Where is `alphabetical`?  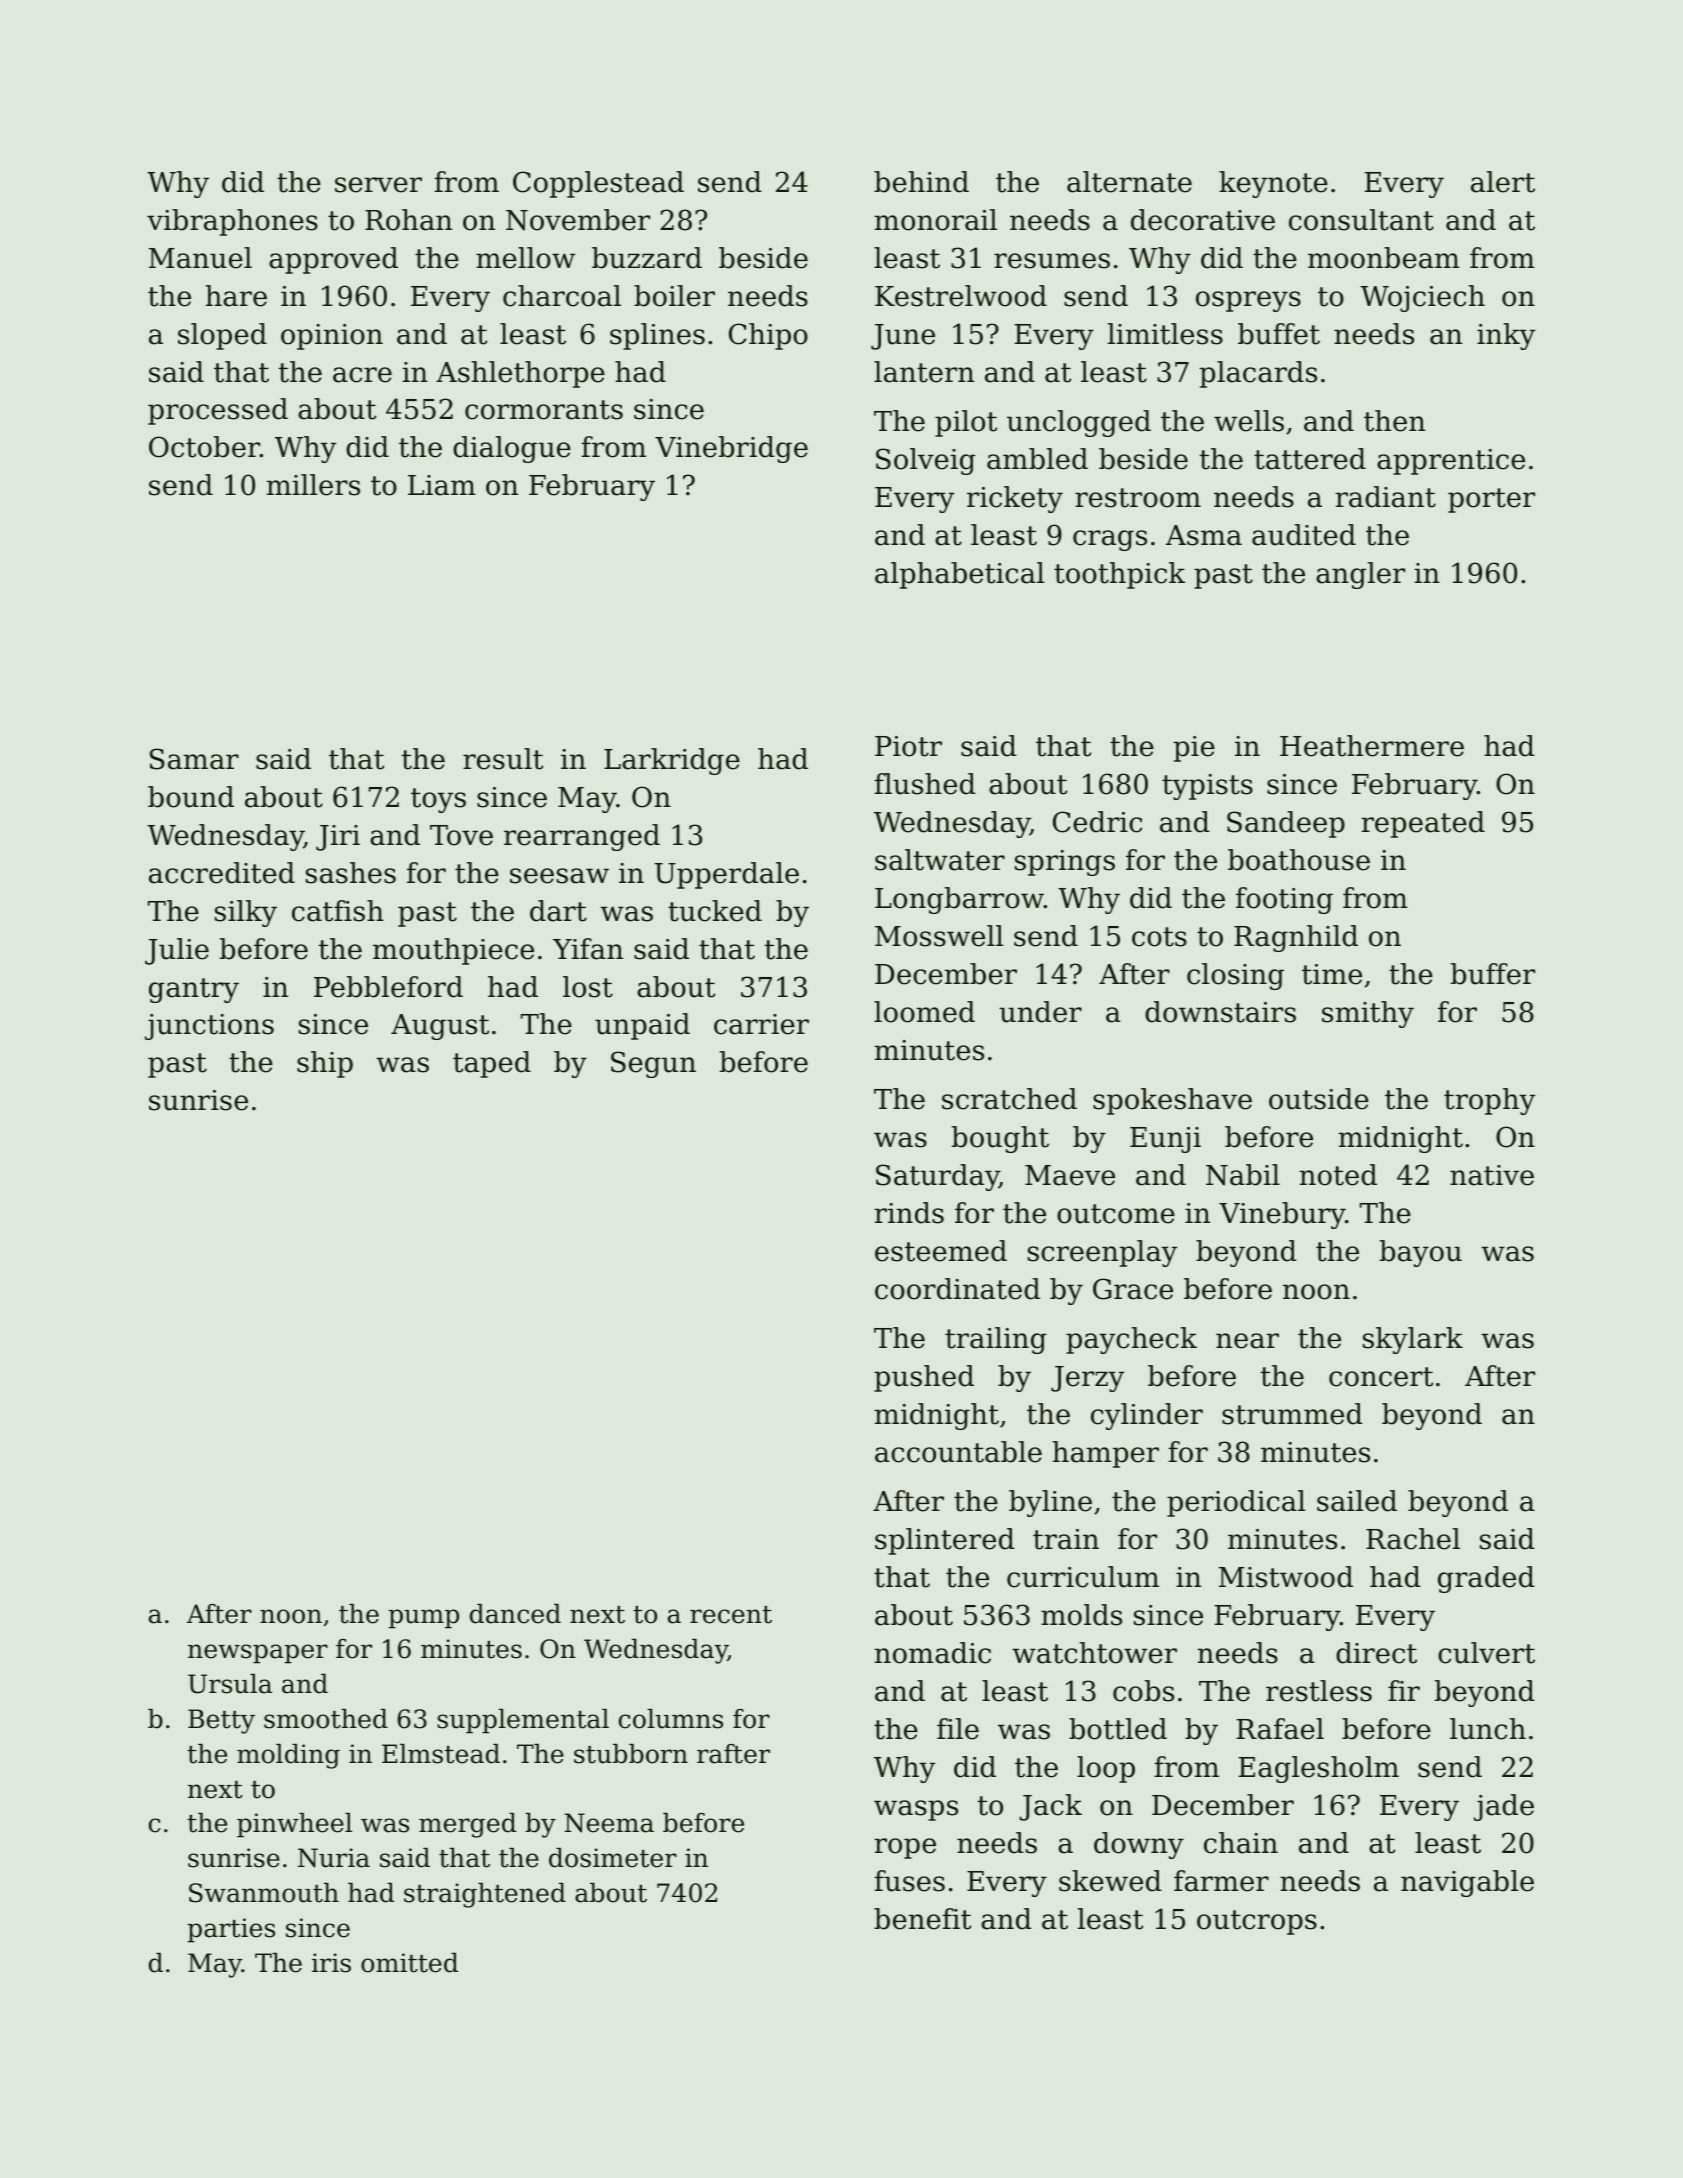 alphabetical is located at coordinates (959, 575).
